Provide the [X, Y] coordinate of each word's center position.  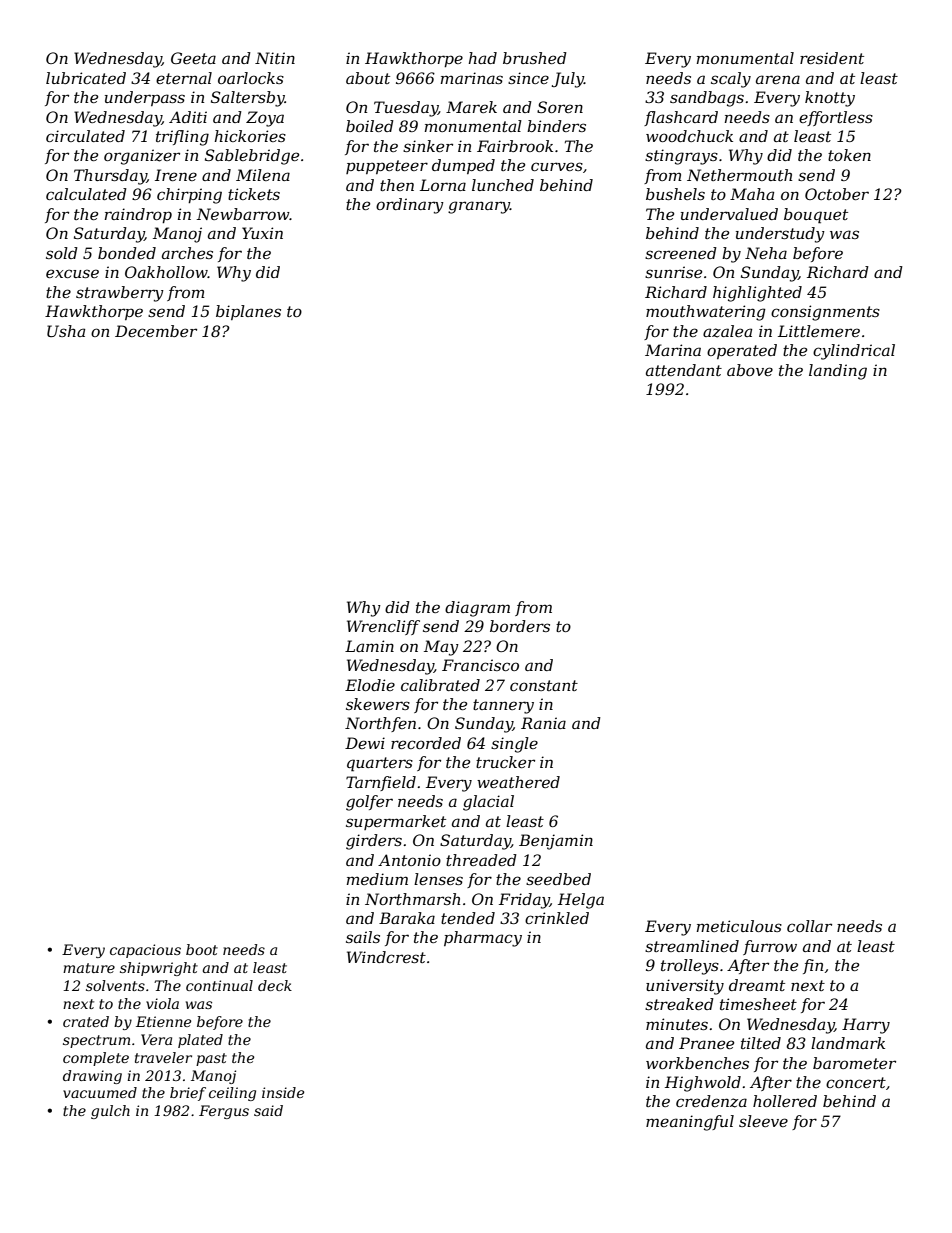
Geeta [193, 58]
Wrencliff [383, 627]
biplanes [248, 312]
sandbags [707, 99]
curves [557, 166]
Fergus [224, 1112]
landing [838, 372]
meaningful [690, 1123]
